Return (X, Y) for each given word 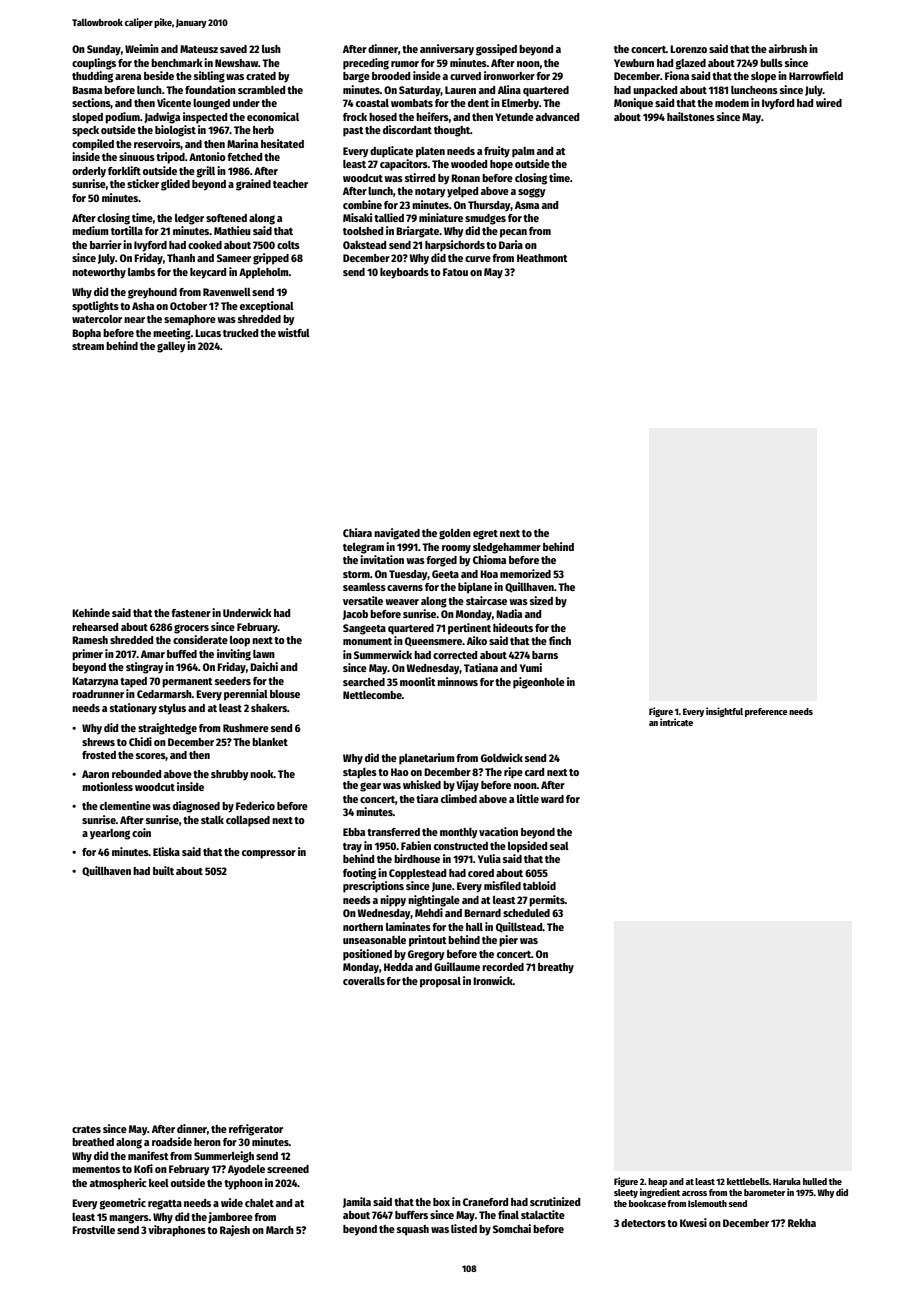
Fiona (677, 75)
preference (766, 712)
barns (545, 655)
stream (88, 346)
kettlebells (748, 1181)
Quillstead (519, 927)
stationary (133, 709)
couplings (94, 64)
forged (441, 561)
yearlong (110, 834)
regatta (165, 1205)
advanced (557, 117)
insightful (724, 712)
